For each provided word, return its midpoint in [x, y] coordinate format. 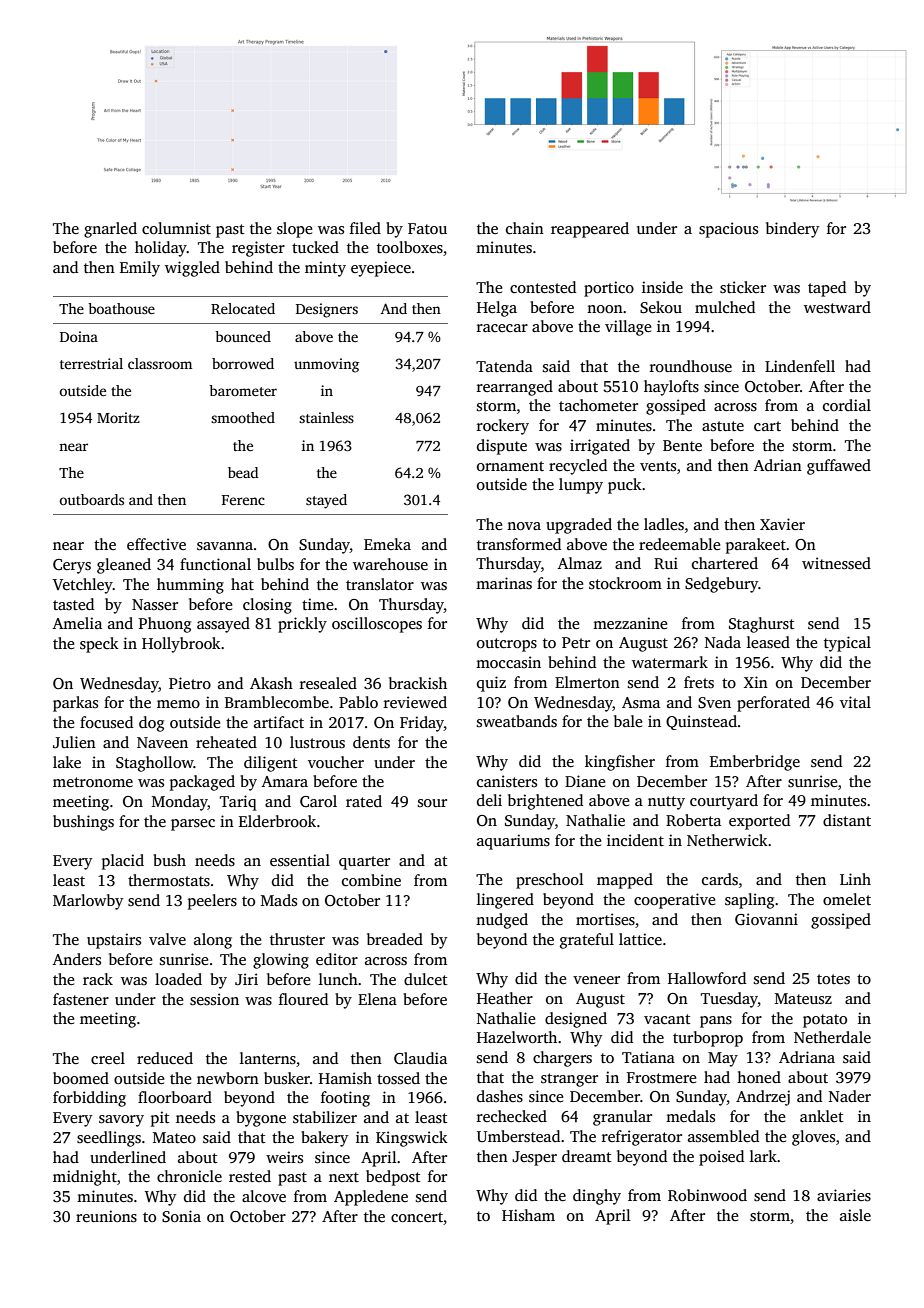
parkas [75, 704]
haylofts [671, 388]
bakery [325, 1139]
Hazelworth [517, 1037]
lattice [640, 939]
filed [365, 228]
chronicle [189, 1176]
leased [768, 642]
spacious [728, 230]
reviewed [415, 702]
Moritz [118, 417]
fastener [81, 999]
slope [294, 230]
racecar [502, 328]
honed [759, 1077]
